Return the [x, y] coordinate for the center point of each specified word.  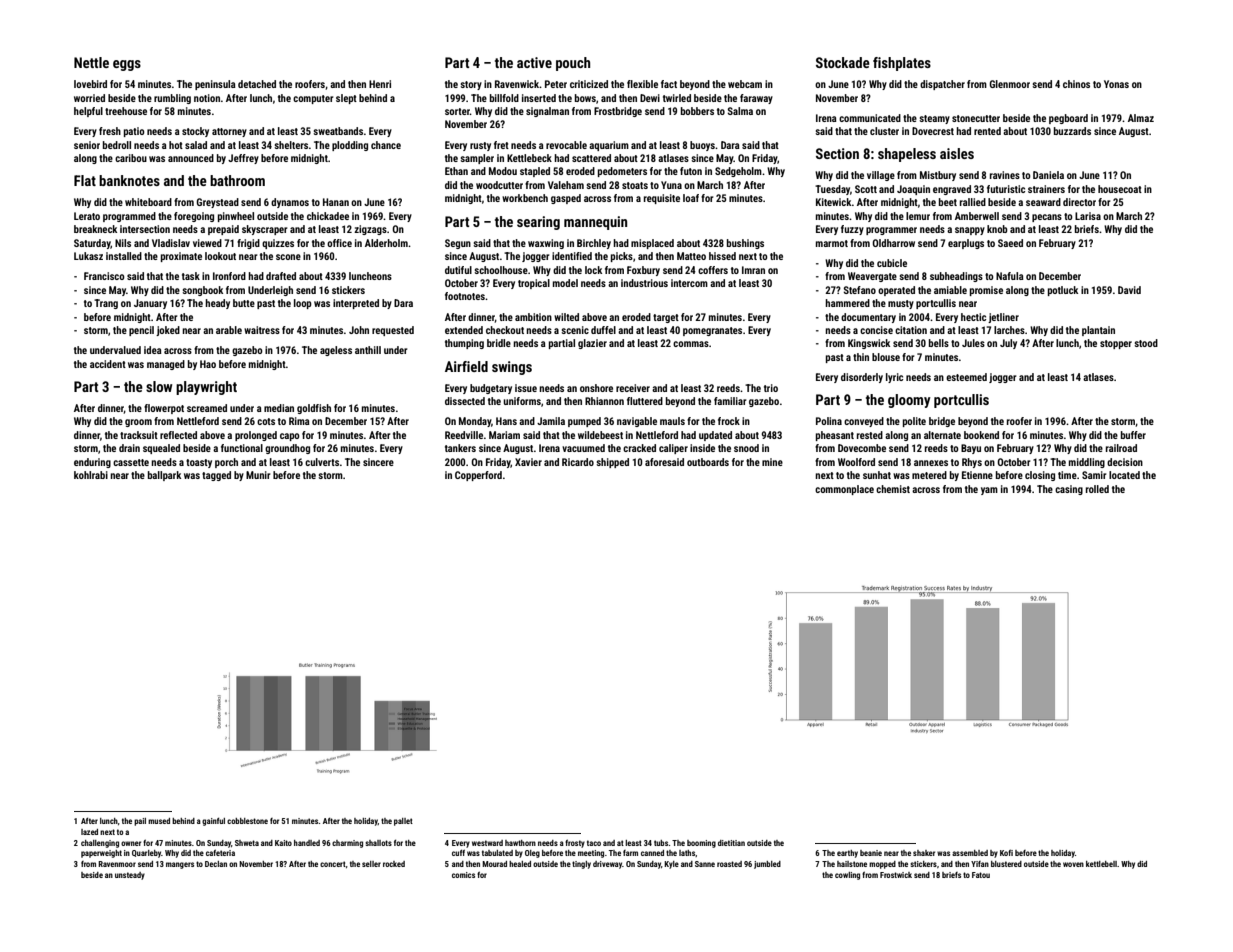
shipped [613, 463]
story [471, 85]
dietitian [731, 843]
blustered [1006, 864]
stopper [1116, 344]
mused [159, 821]
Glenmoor [1009, 84]
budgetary [491, 389]
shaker [924, 853]
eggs [127, 65]
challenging [100, 844]
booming [701, 844]
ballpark [164, 476]
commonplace [844, 490]
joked [168, 331]
